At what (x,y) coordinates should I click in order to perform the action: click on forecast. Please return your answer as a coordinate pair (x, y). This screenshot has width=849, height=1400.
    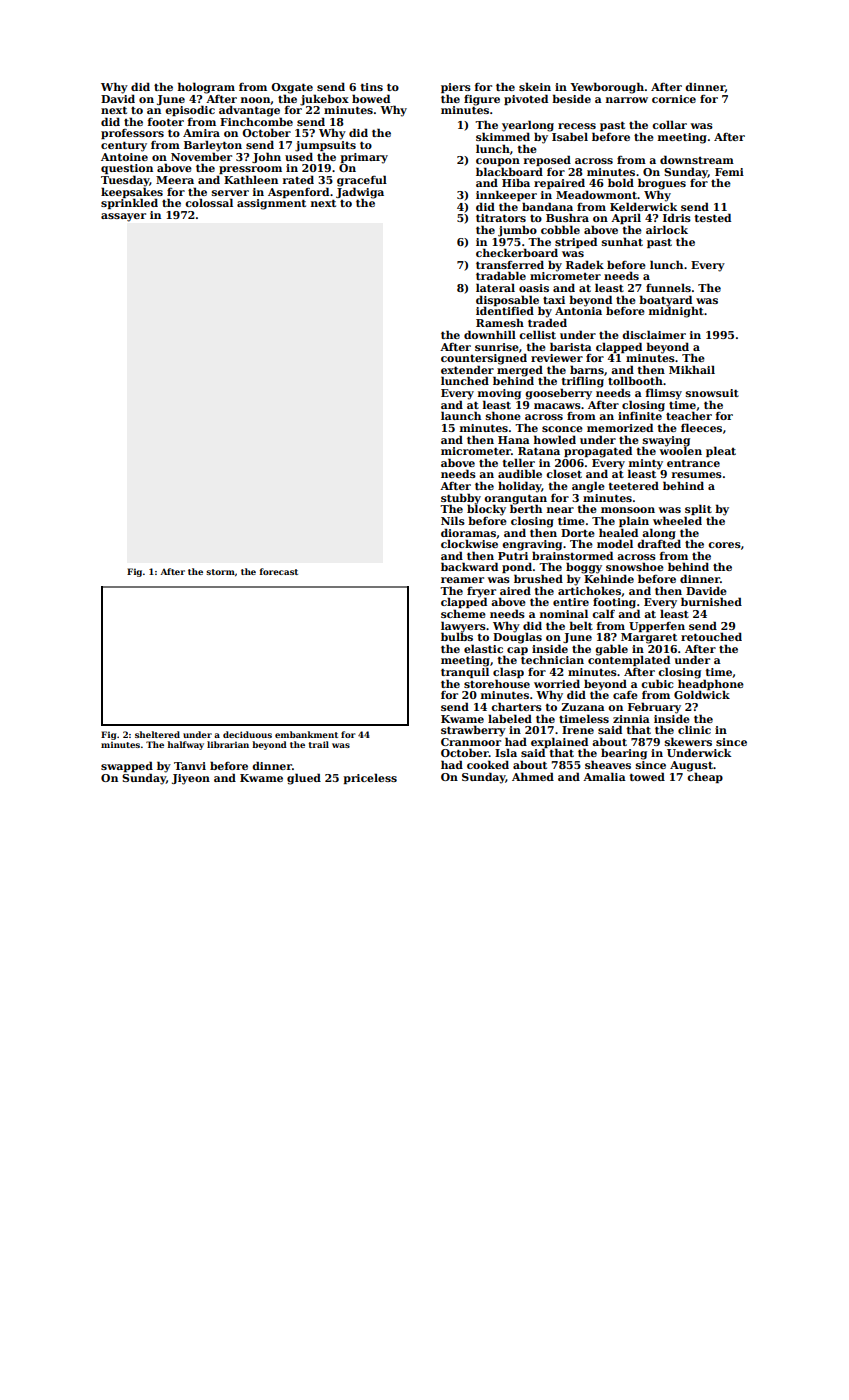
    Looking at the image, I should click on (279, 571).
